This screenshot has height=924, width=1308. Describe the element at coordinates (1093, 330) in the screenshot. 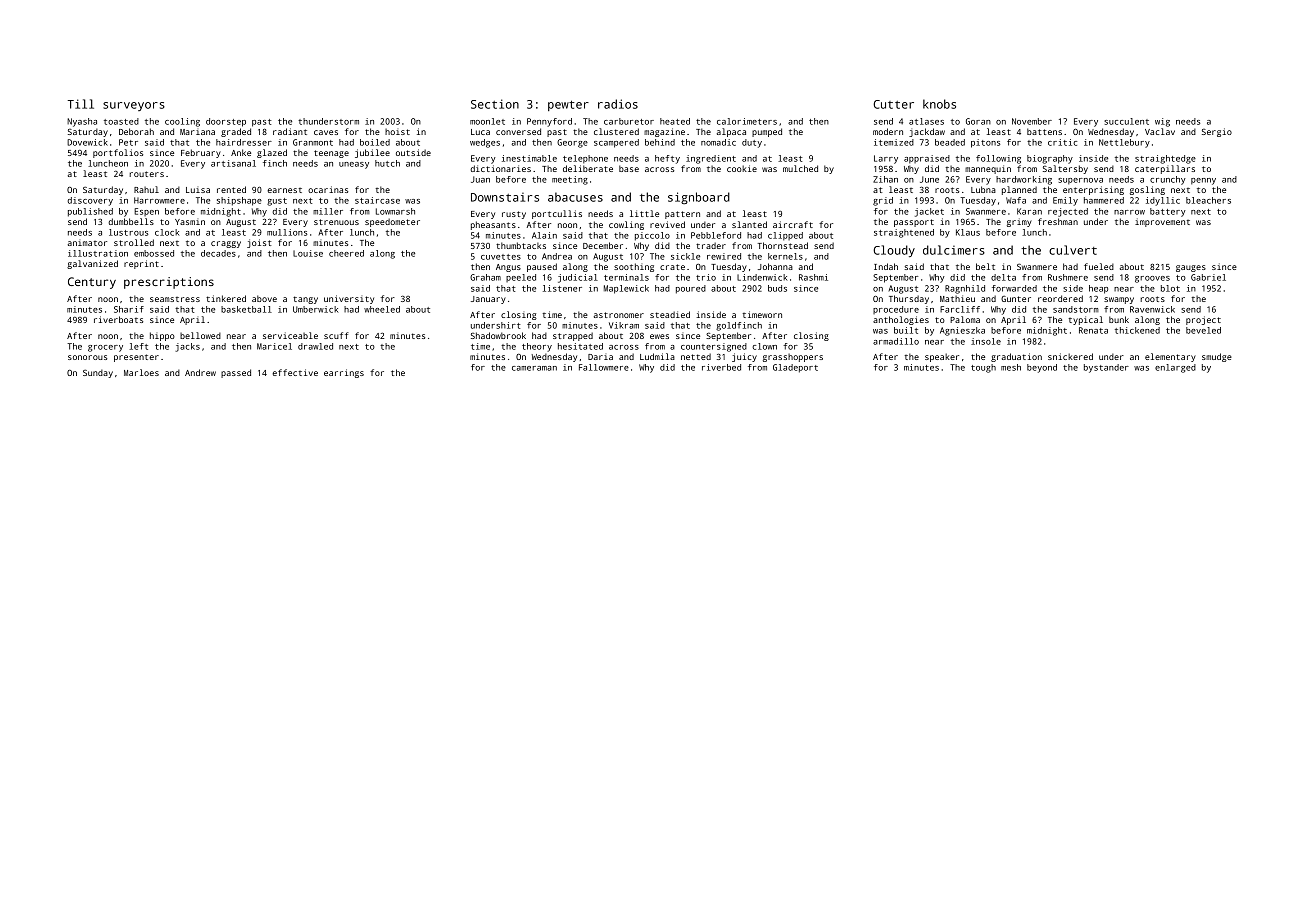

I see `Renata` at that location.
